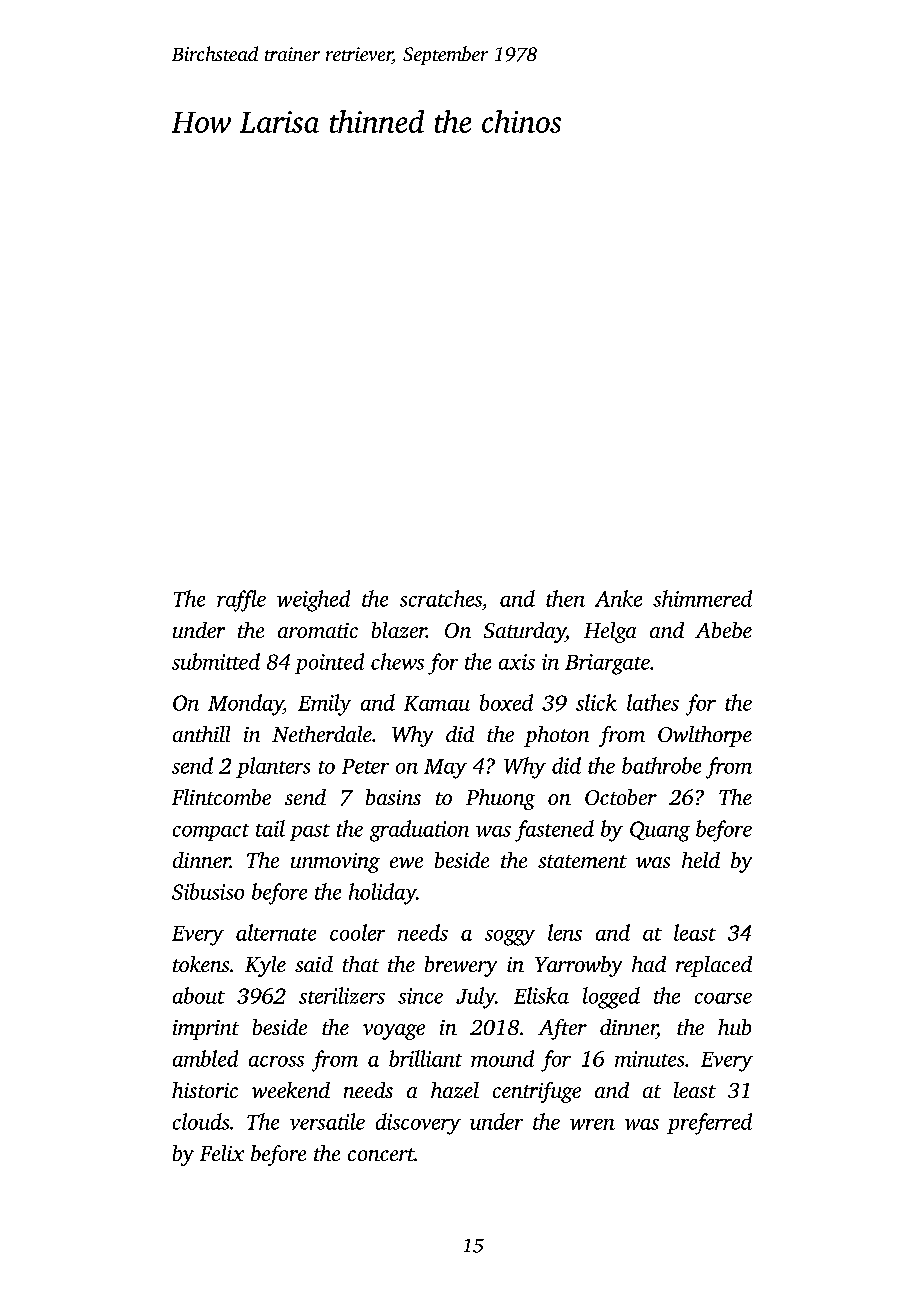 Image resolution: width=924 pixels, height=1311 pixels. What do you see at coordinates (702, 598) in the page?
I see `shimmered` at bounding box center [702, 598].
